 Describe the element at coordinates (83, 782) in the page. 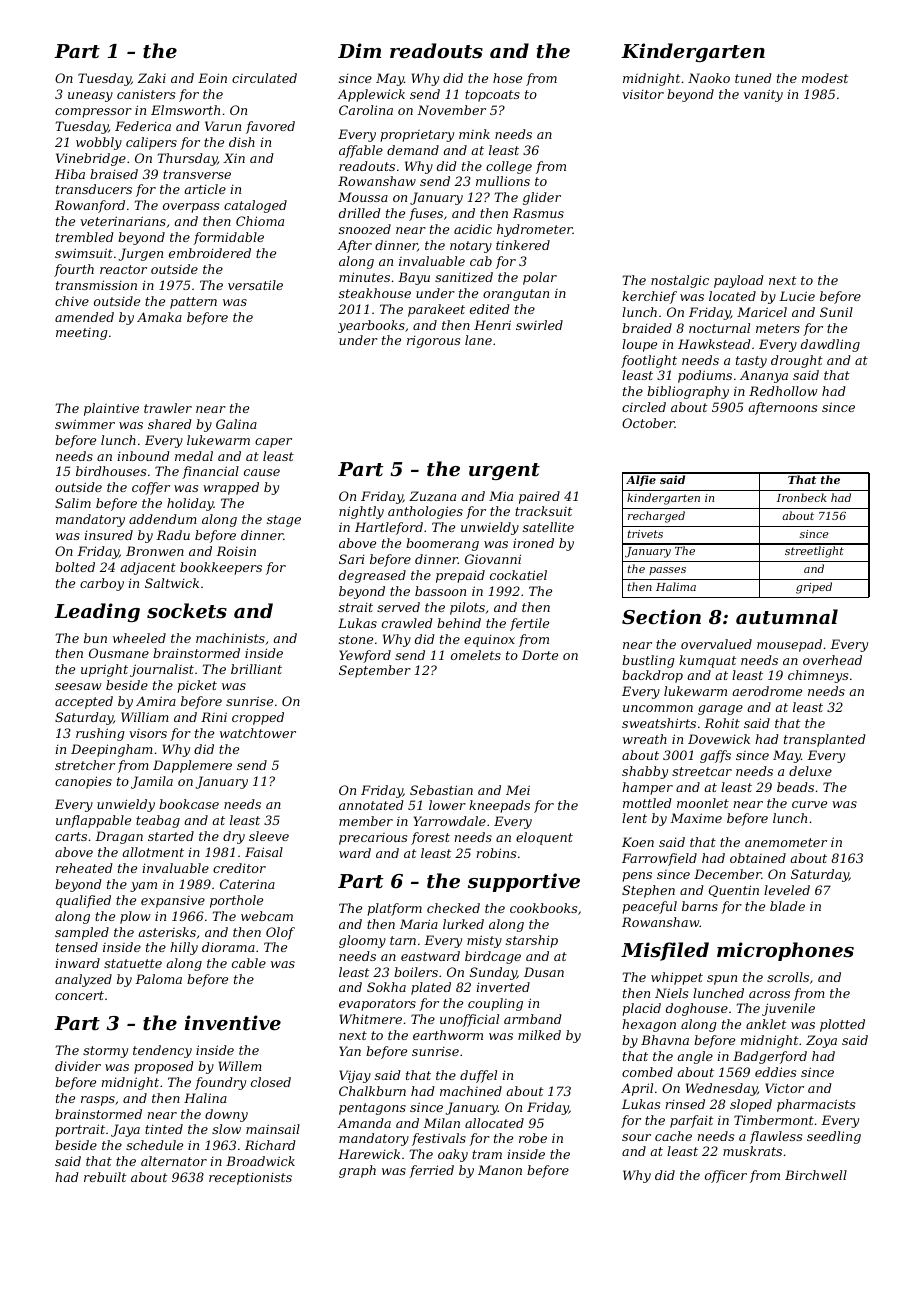

I see `canopies` at that location.
